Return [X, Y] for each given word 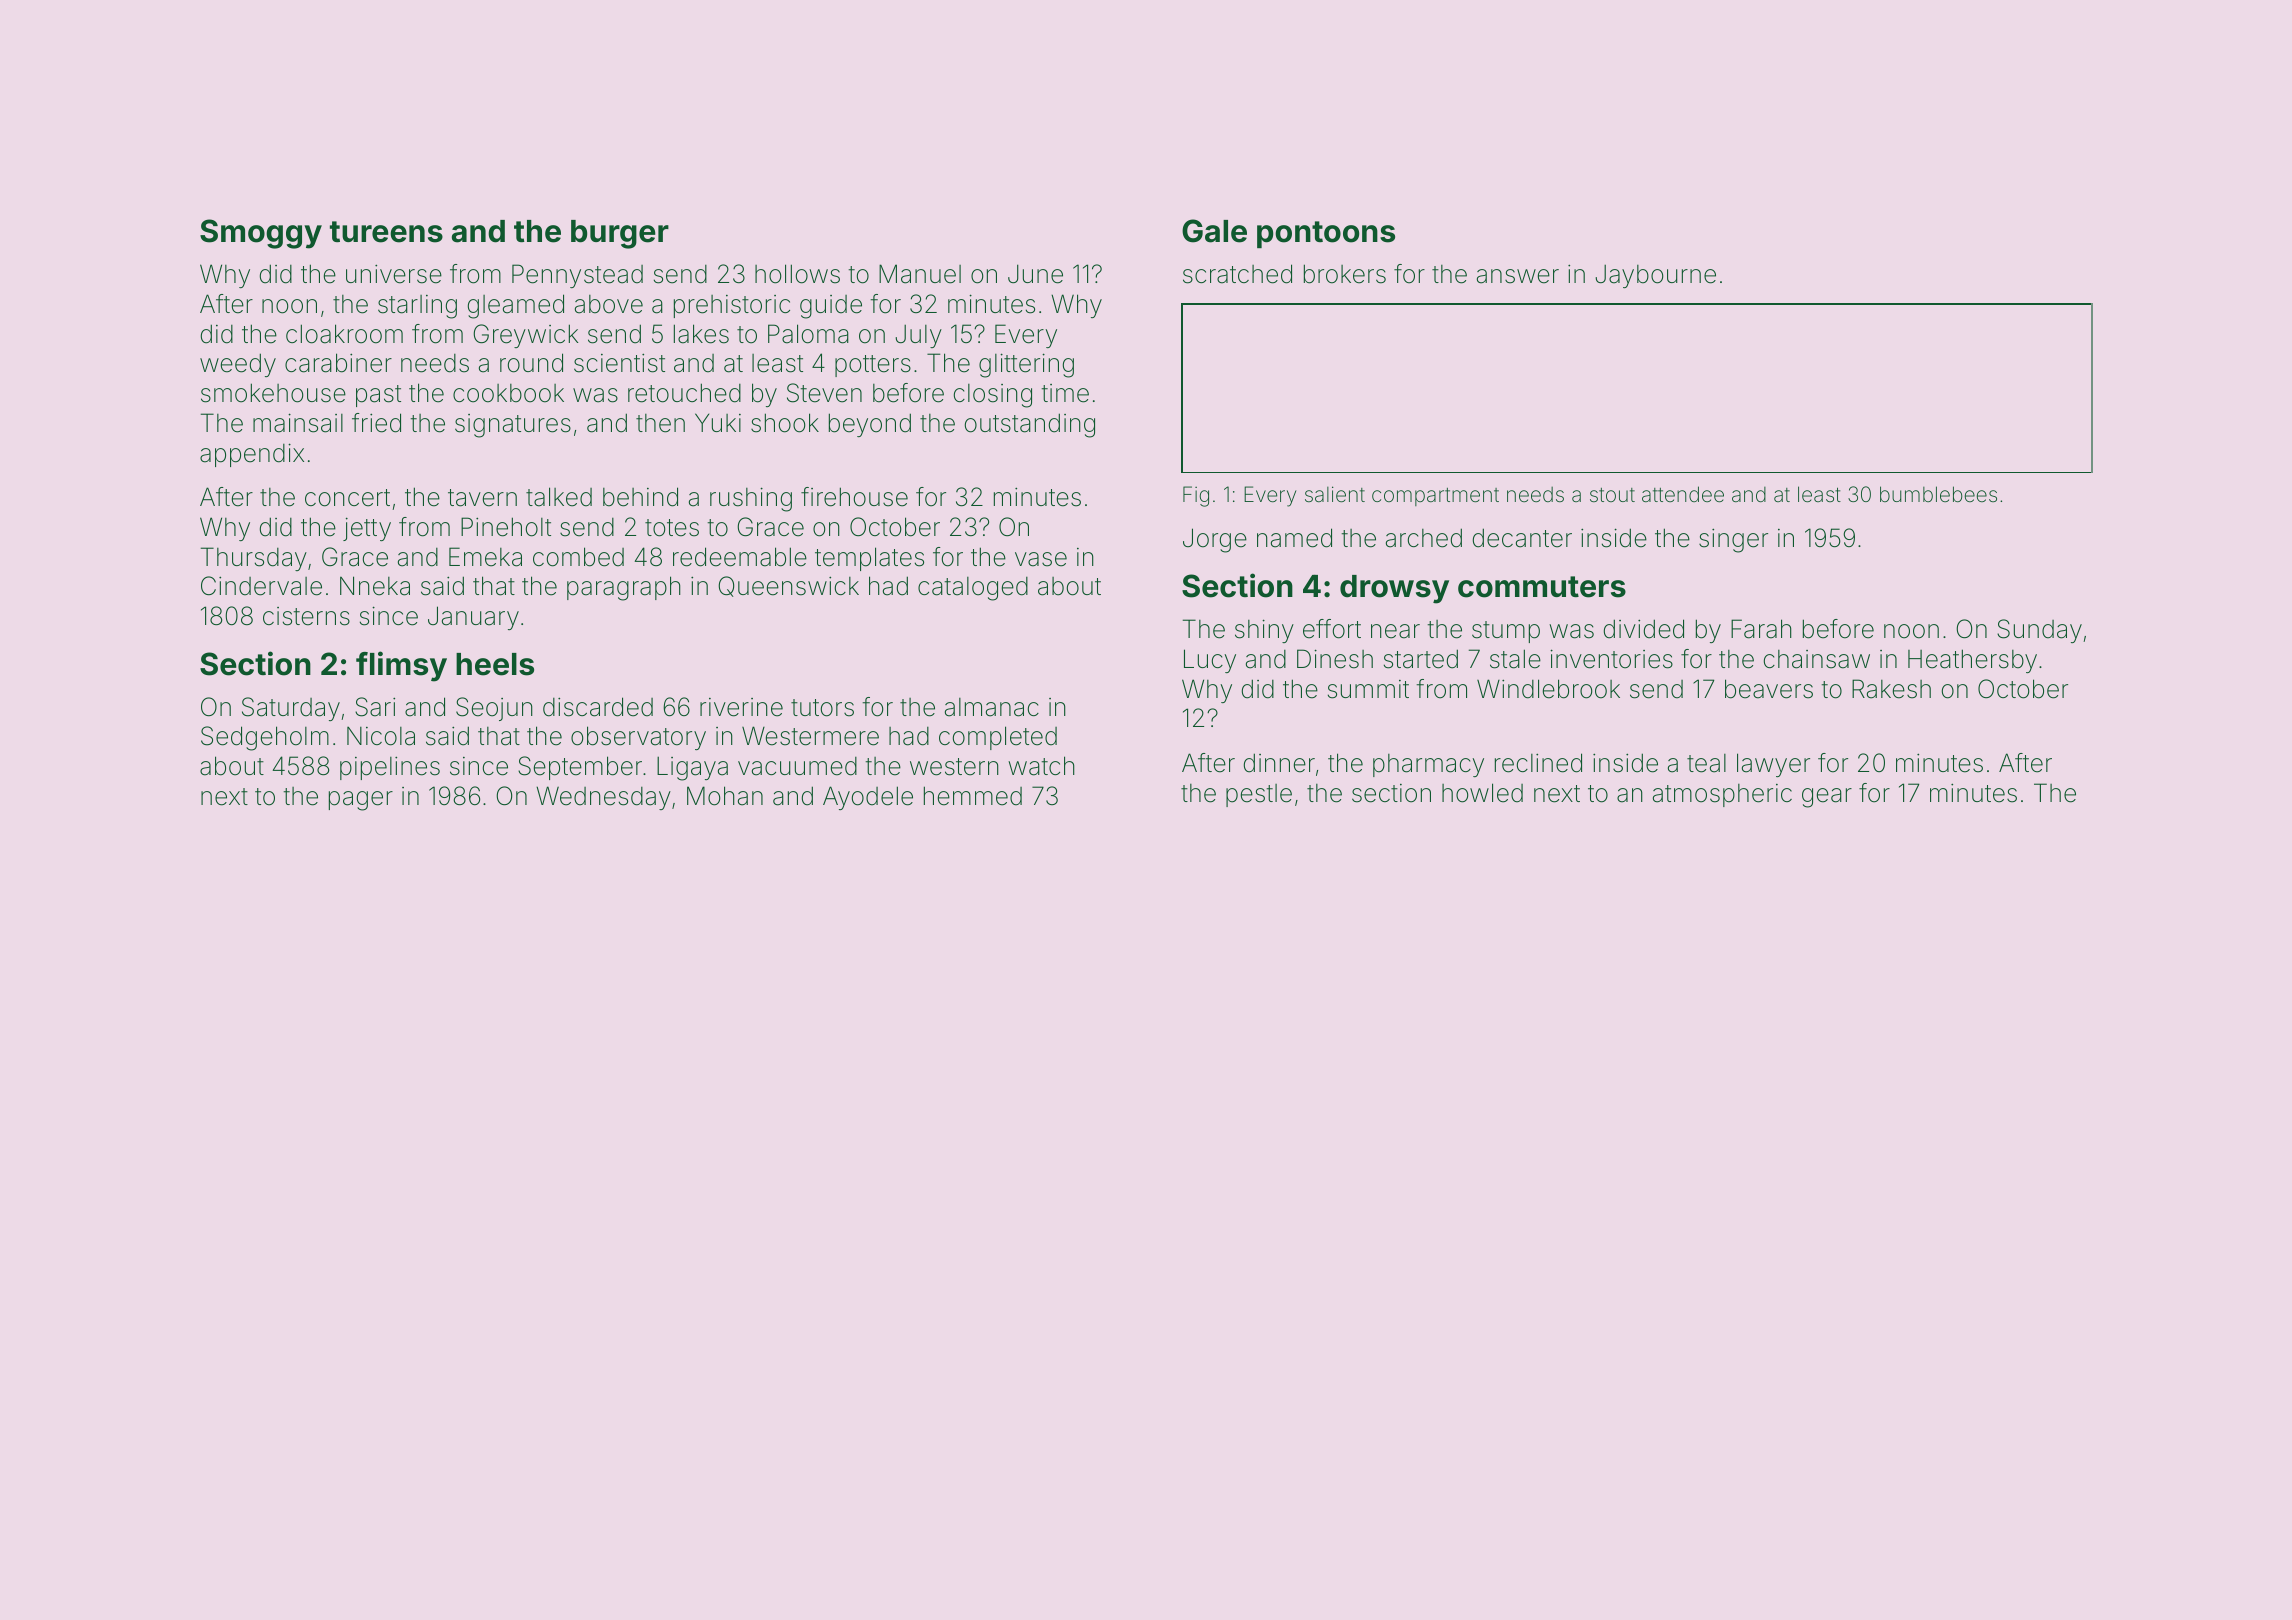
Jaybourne [1655, 276]
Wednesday [603, 798]
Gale [1214, 231]
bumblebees [1938, 494]
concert [347, 498]
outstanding [1030, 425]
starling [417, 307]
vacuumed [797, 766]
